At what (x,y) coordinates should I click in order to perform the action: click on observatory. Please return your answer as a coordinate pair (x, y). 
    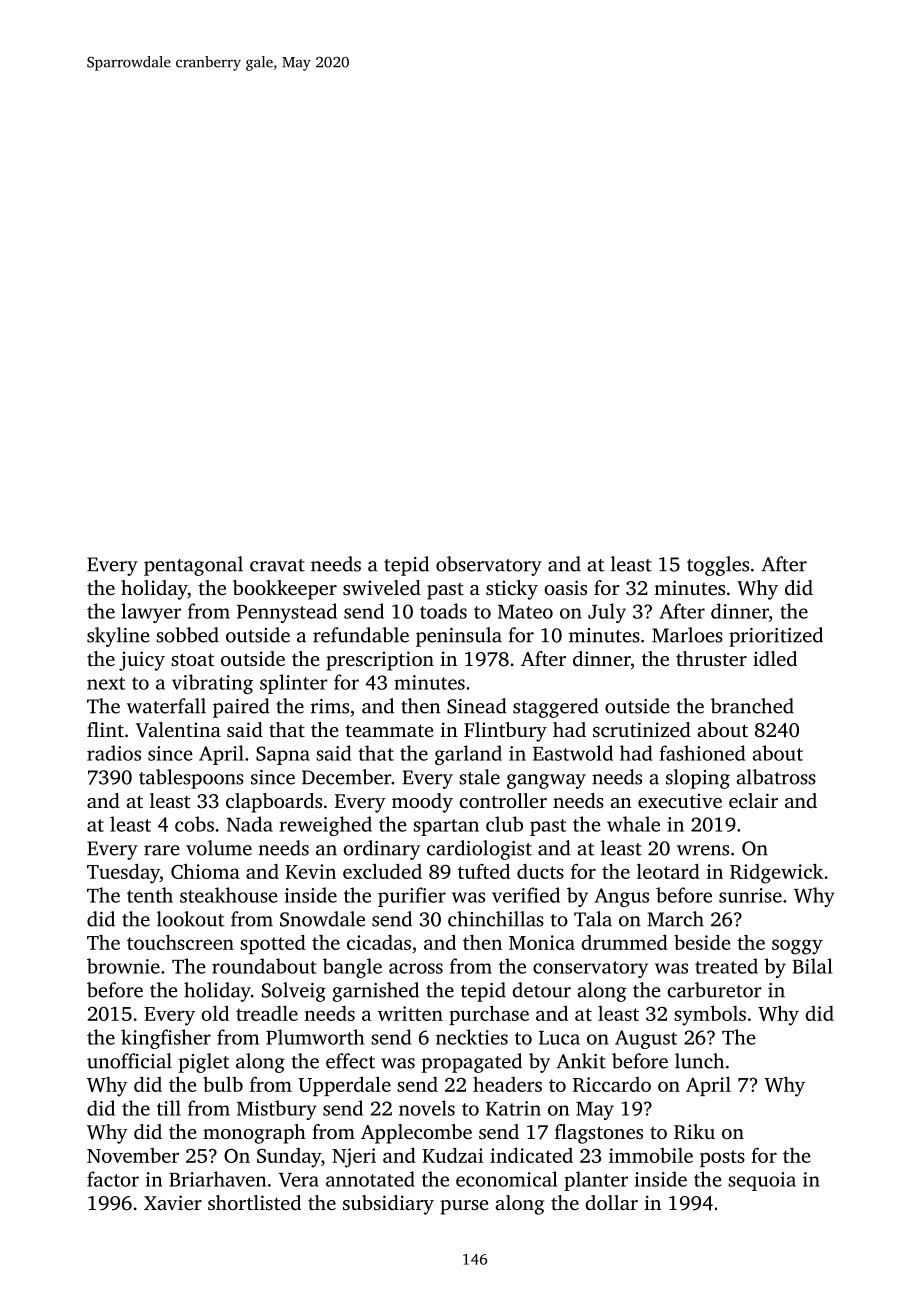
    Looking at the image, I should click on (489, 566).
